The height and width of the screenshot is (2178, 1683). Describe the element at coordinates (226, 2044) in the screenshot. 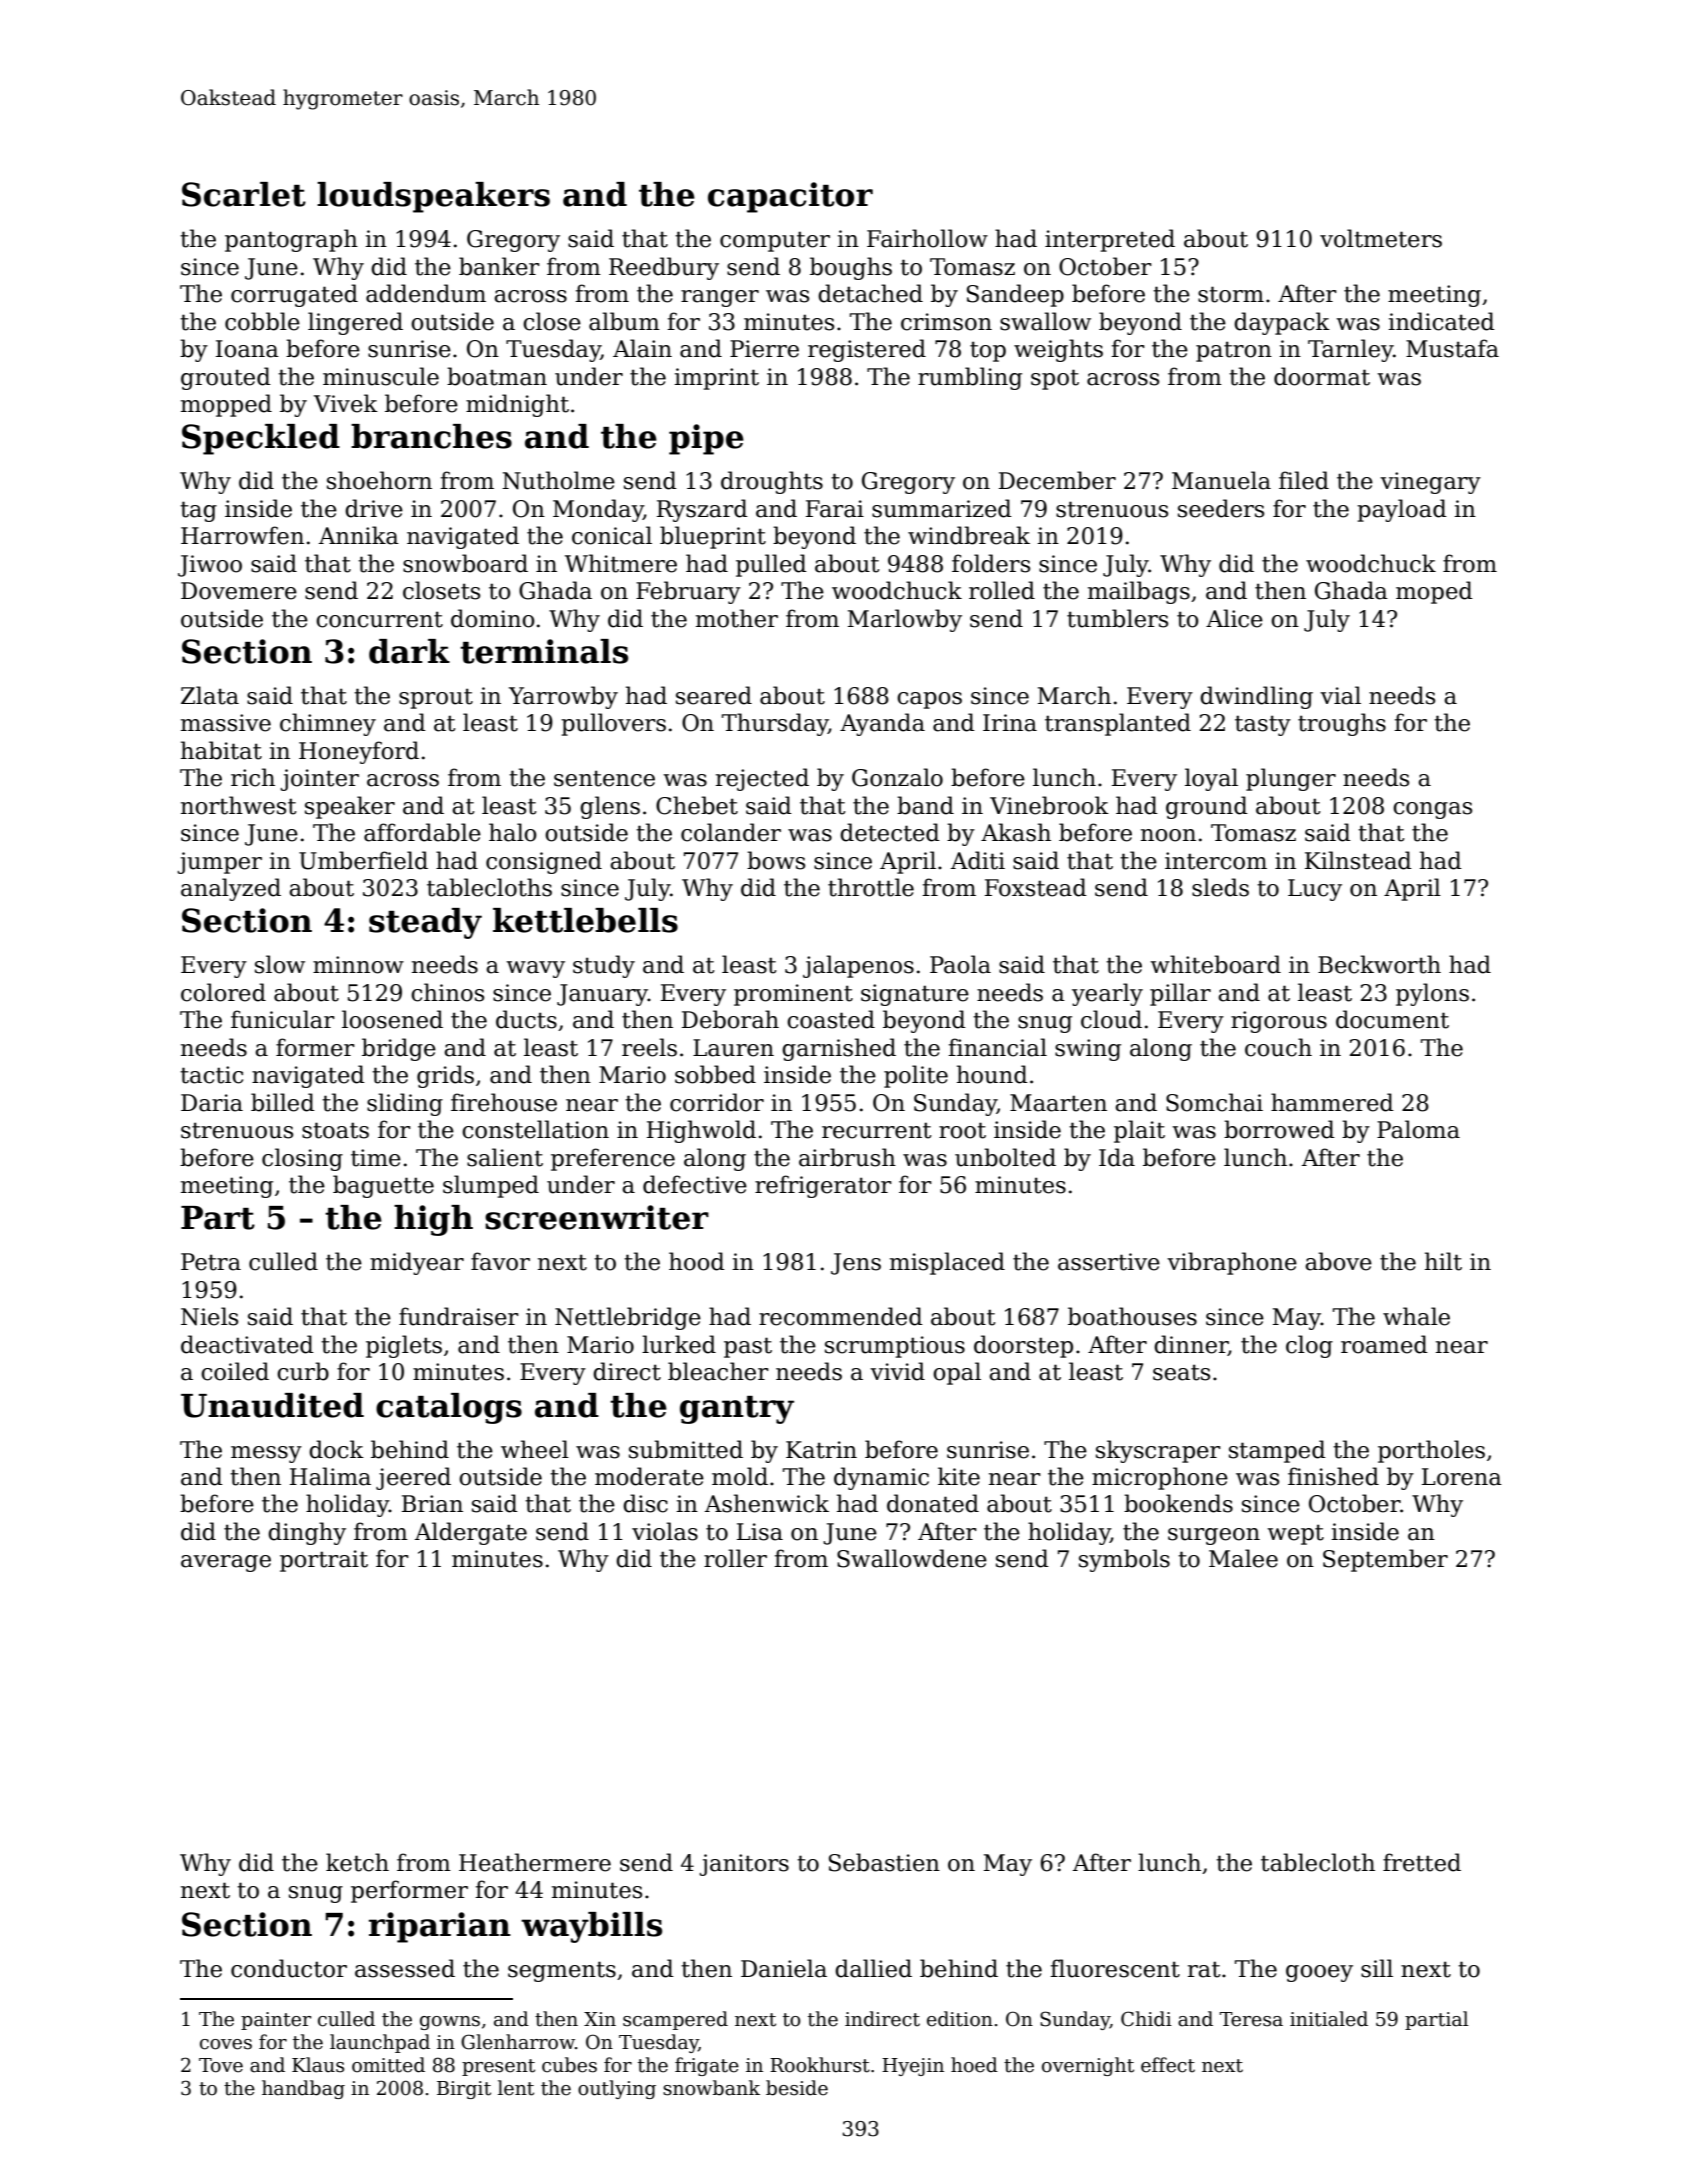

I see `coves` at that location.
